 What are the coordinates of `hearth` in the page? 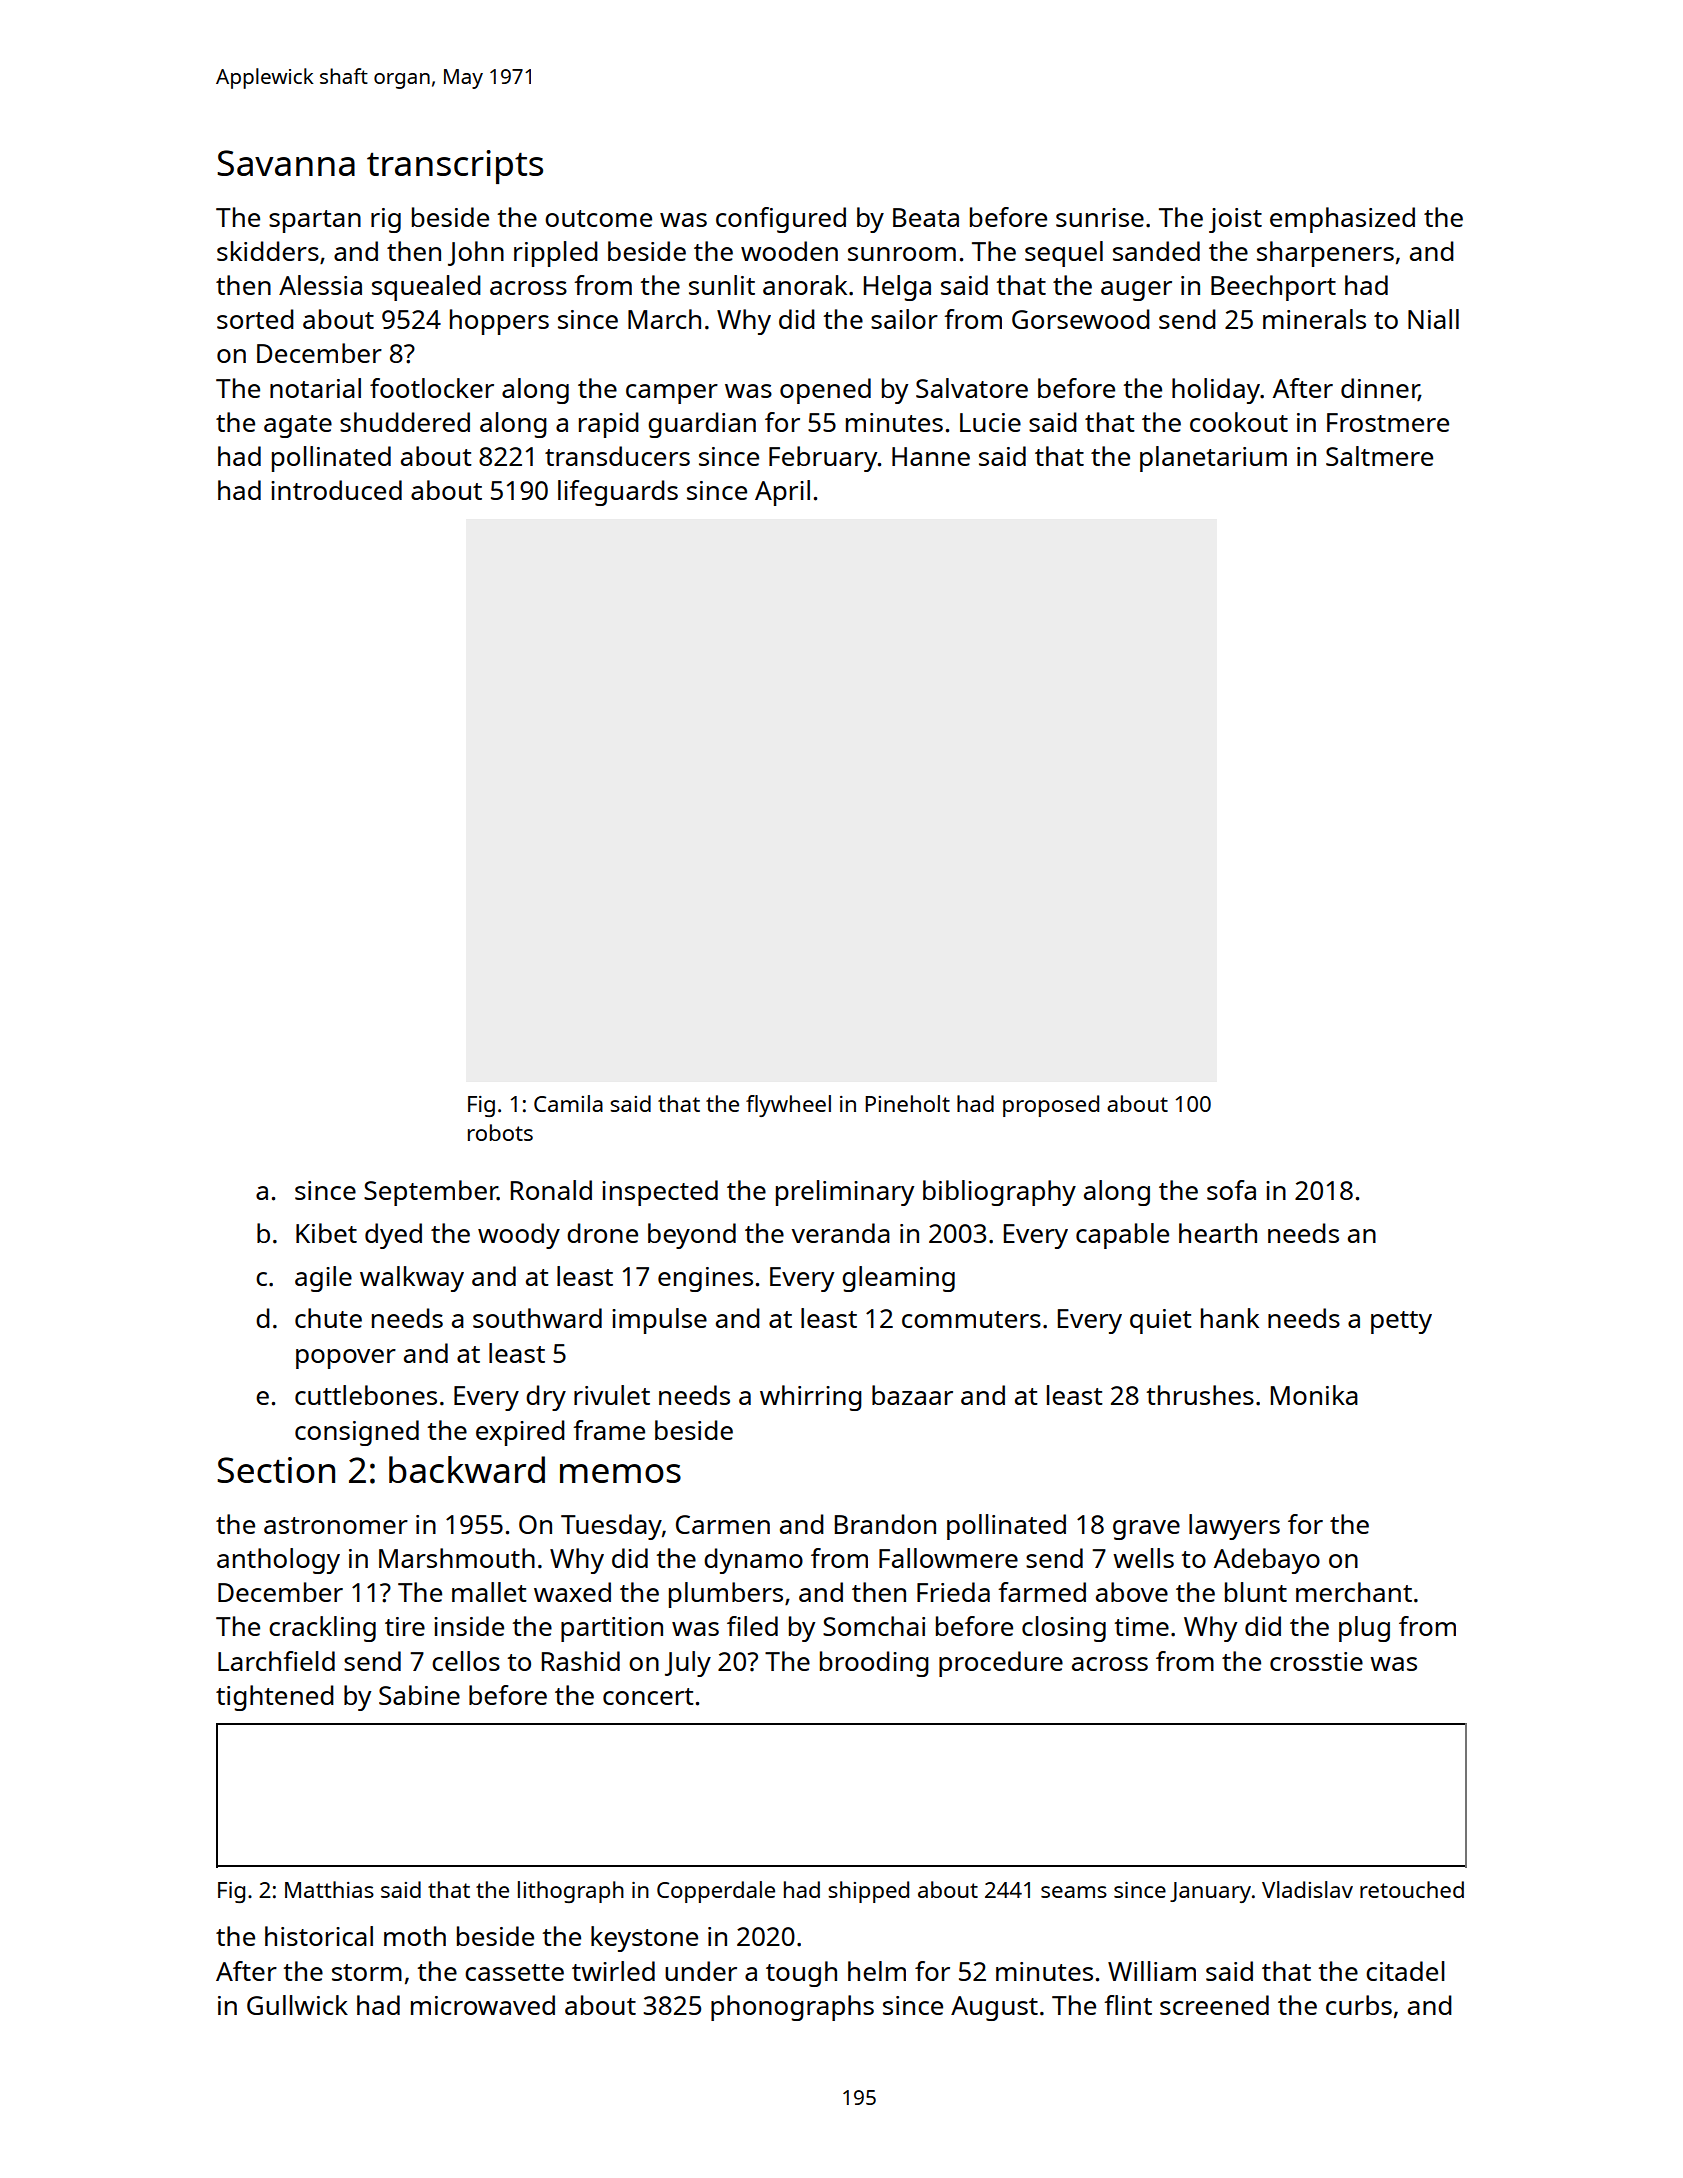 It's located at (1218, 1233).
